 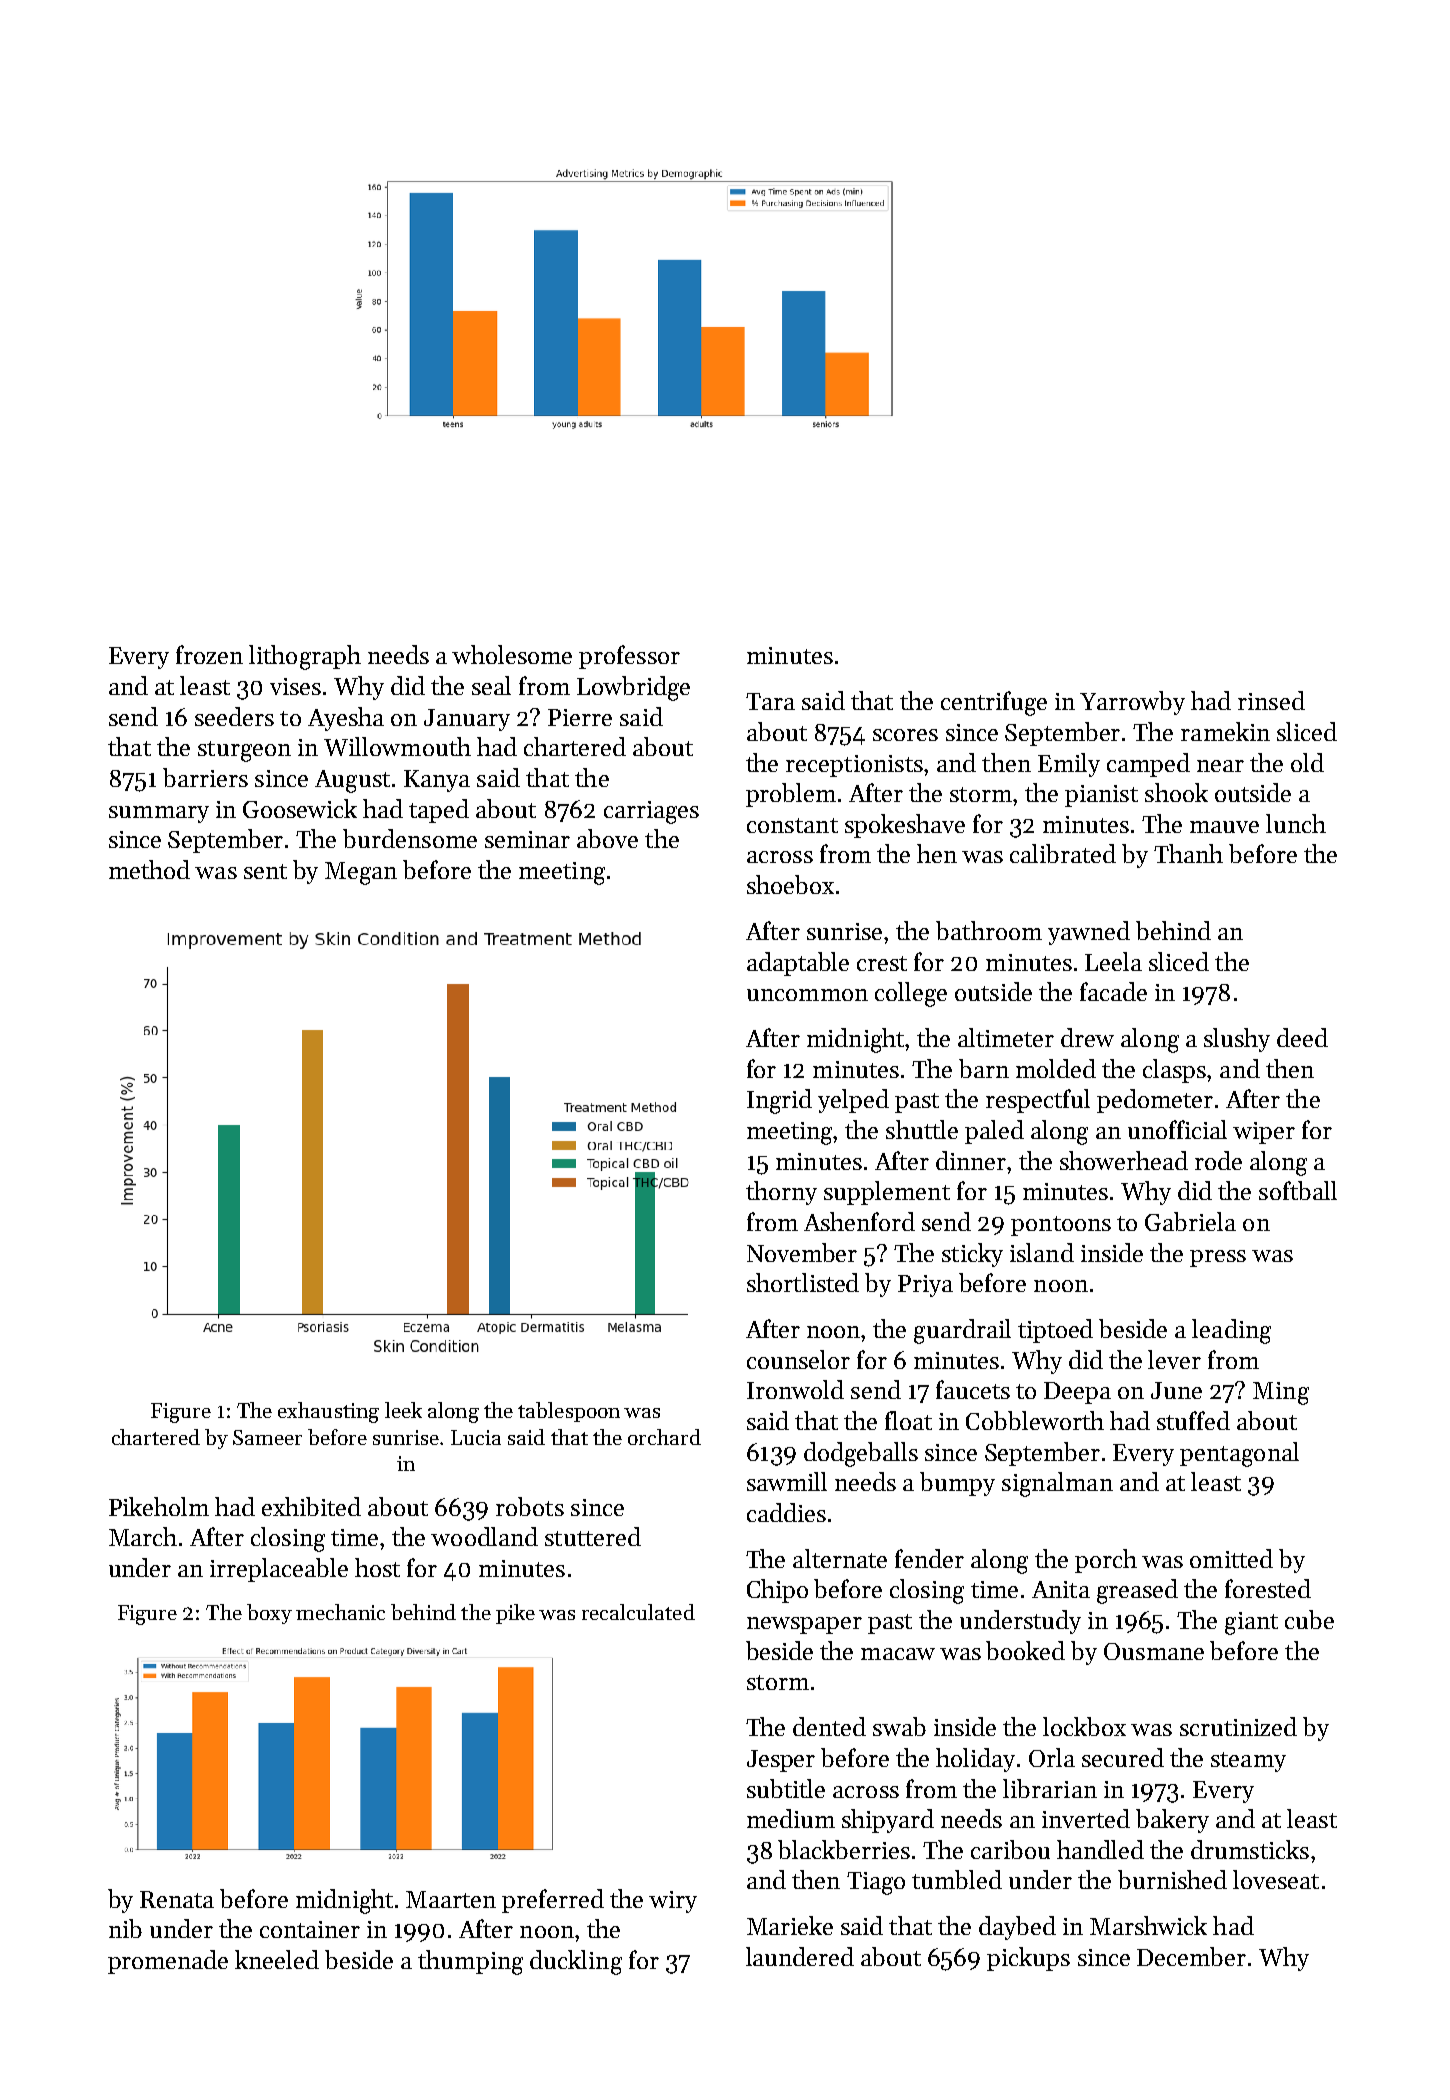 I want to click on macaw, so click(x=898, y=1654).
